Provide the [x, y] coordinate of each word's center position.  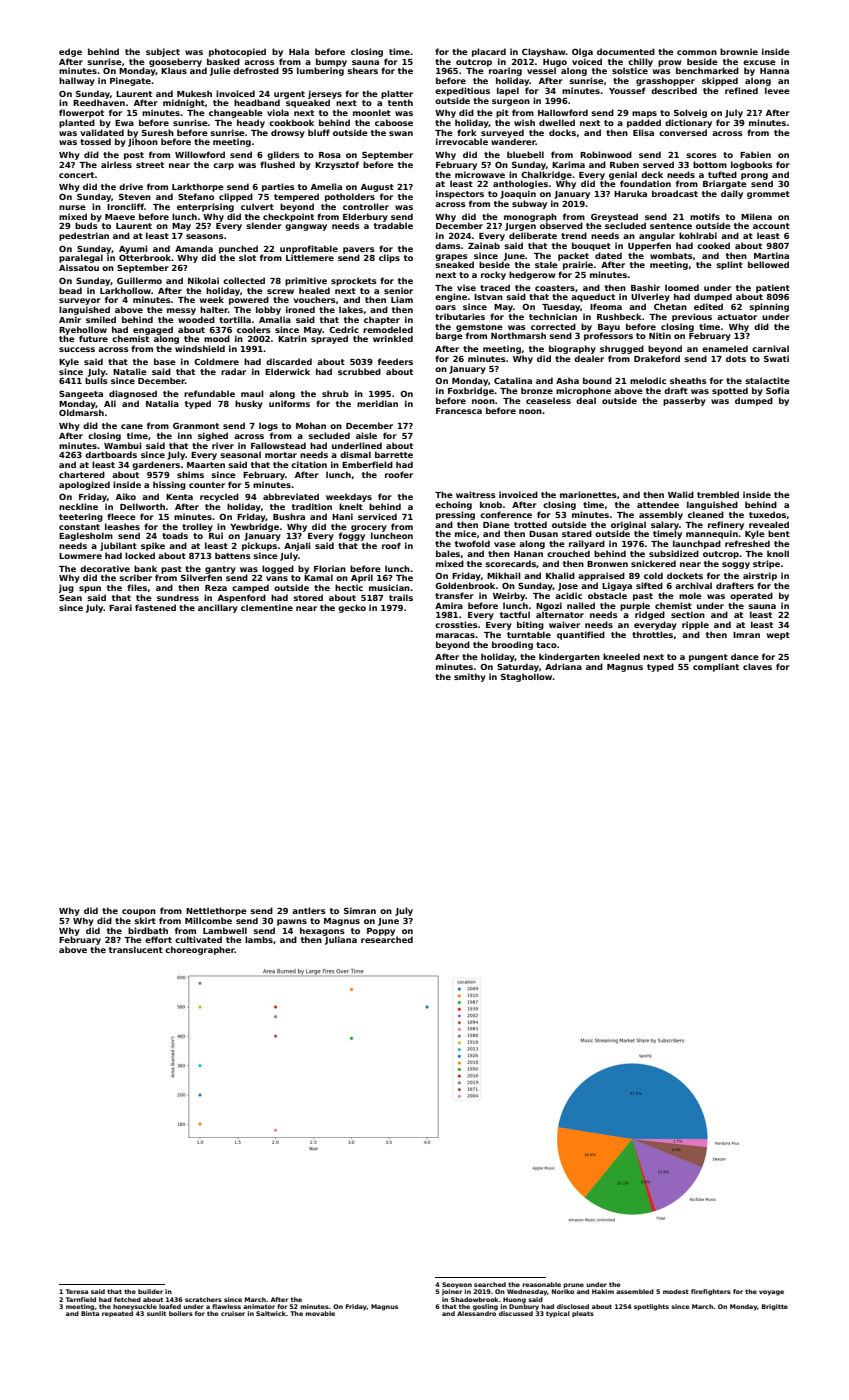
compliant [716, 667]
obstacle [607, 595]
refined [741, 90]
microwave [480, 174]
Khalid [560, 575]
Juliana [341, 940]
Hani [342, 516]
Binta [90, 1313]
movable [320, 1313]
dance [745, 656]
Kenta [179, 497]
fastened [155, 607]
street [150, 165]
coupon [139, 912]
